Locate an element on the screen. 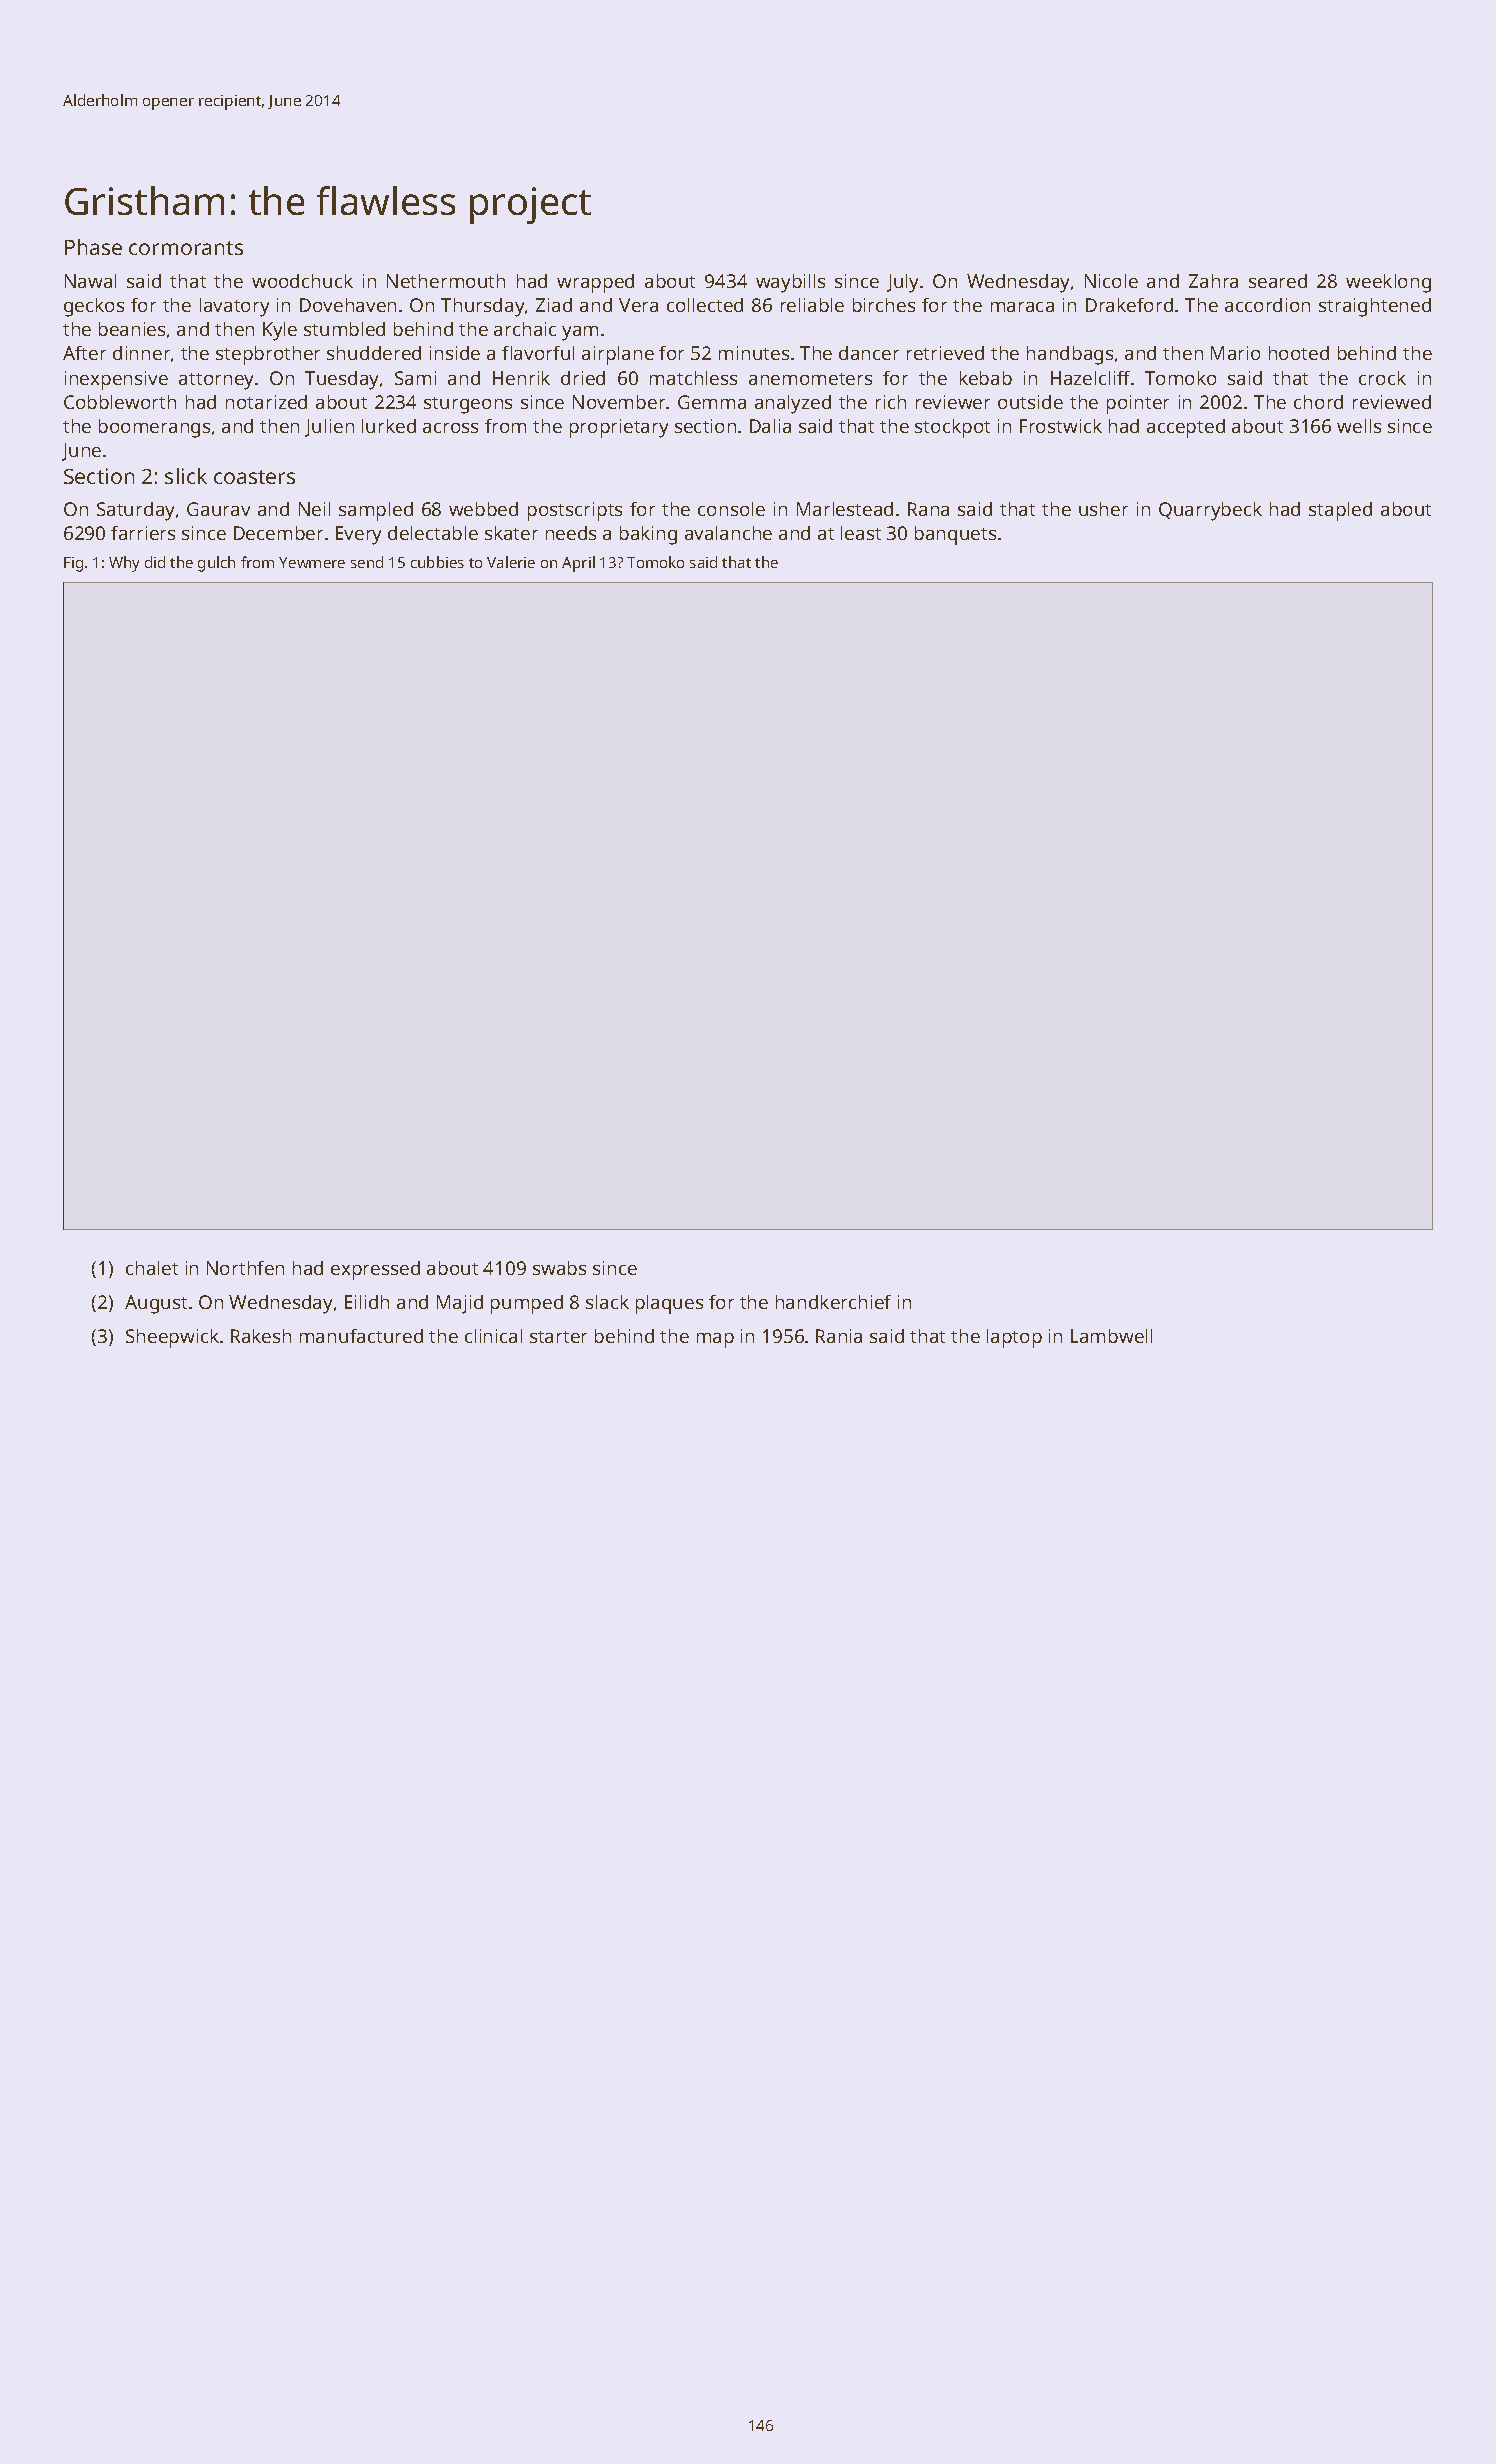  Hazelcliff is located at coordinates (1090, 378).
